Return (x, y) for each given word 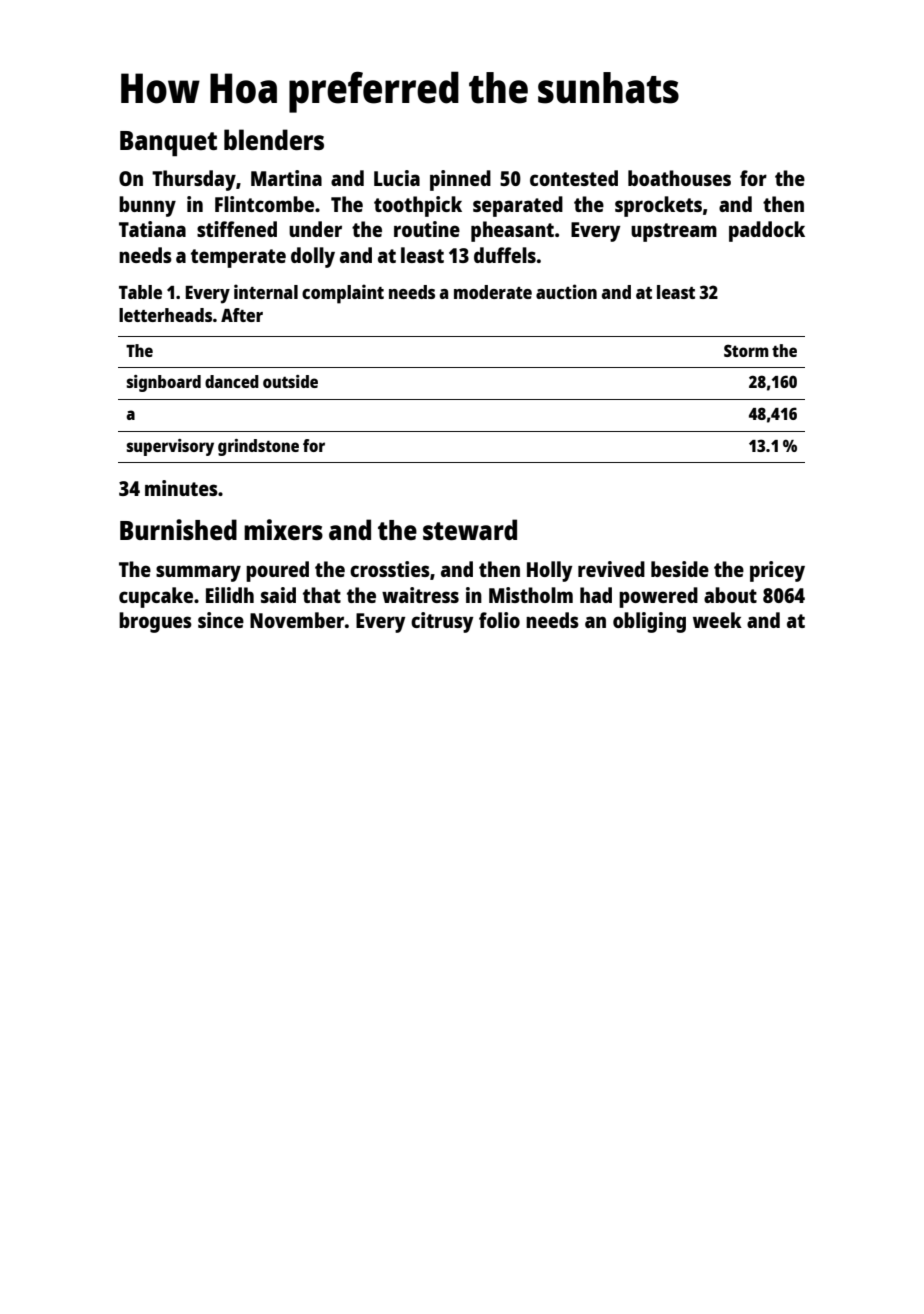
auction (566, 291)
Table (140, 292)
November (297, 620)
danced (232, 381)
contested (574, 178)
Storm (746, 350)
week (717, 620)
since (221, 620)
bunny (147, 206)
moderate (493, 292)
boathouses (679, 178)
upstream (674, 232)
